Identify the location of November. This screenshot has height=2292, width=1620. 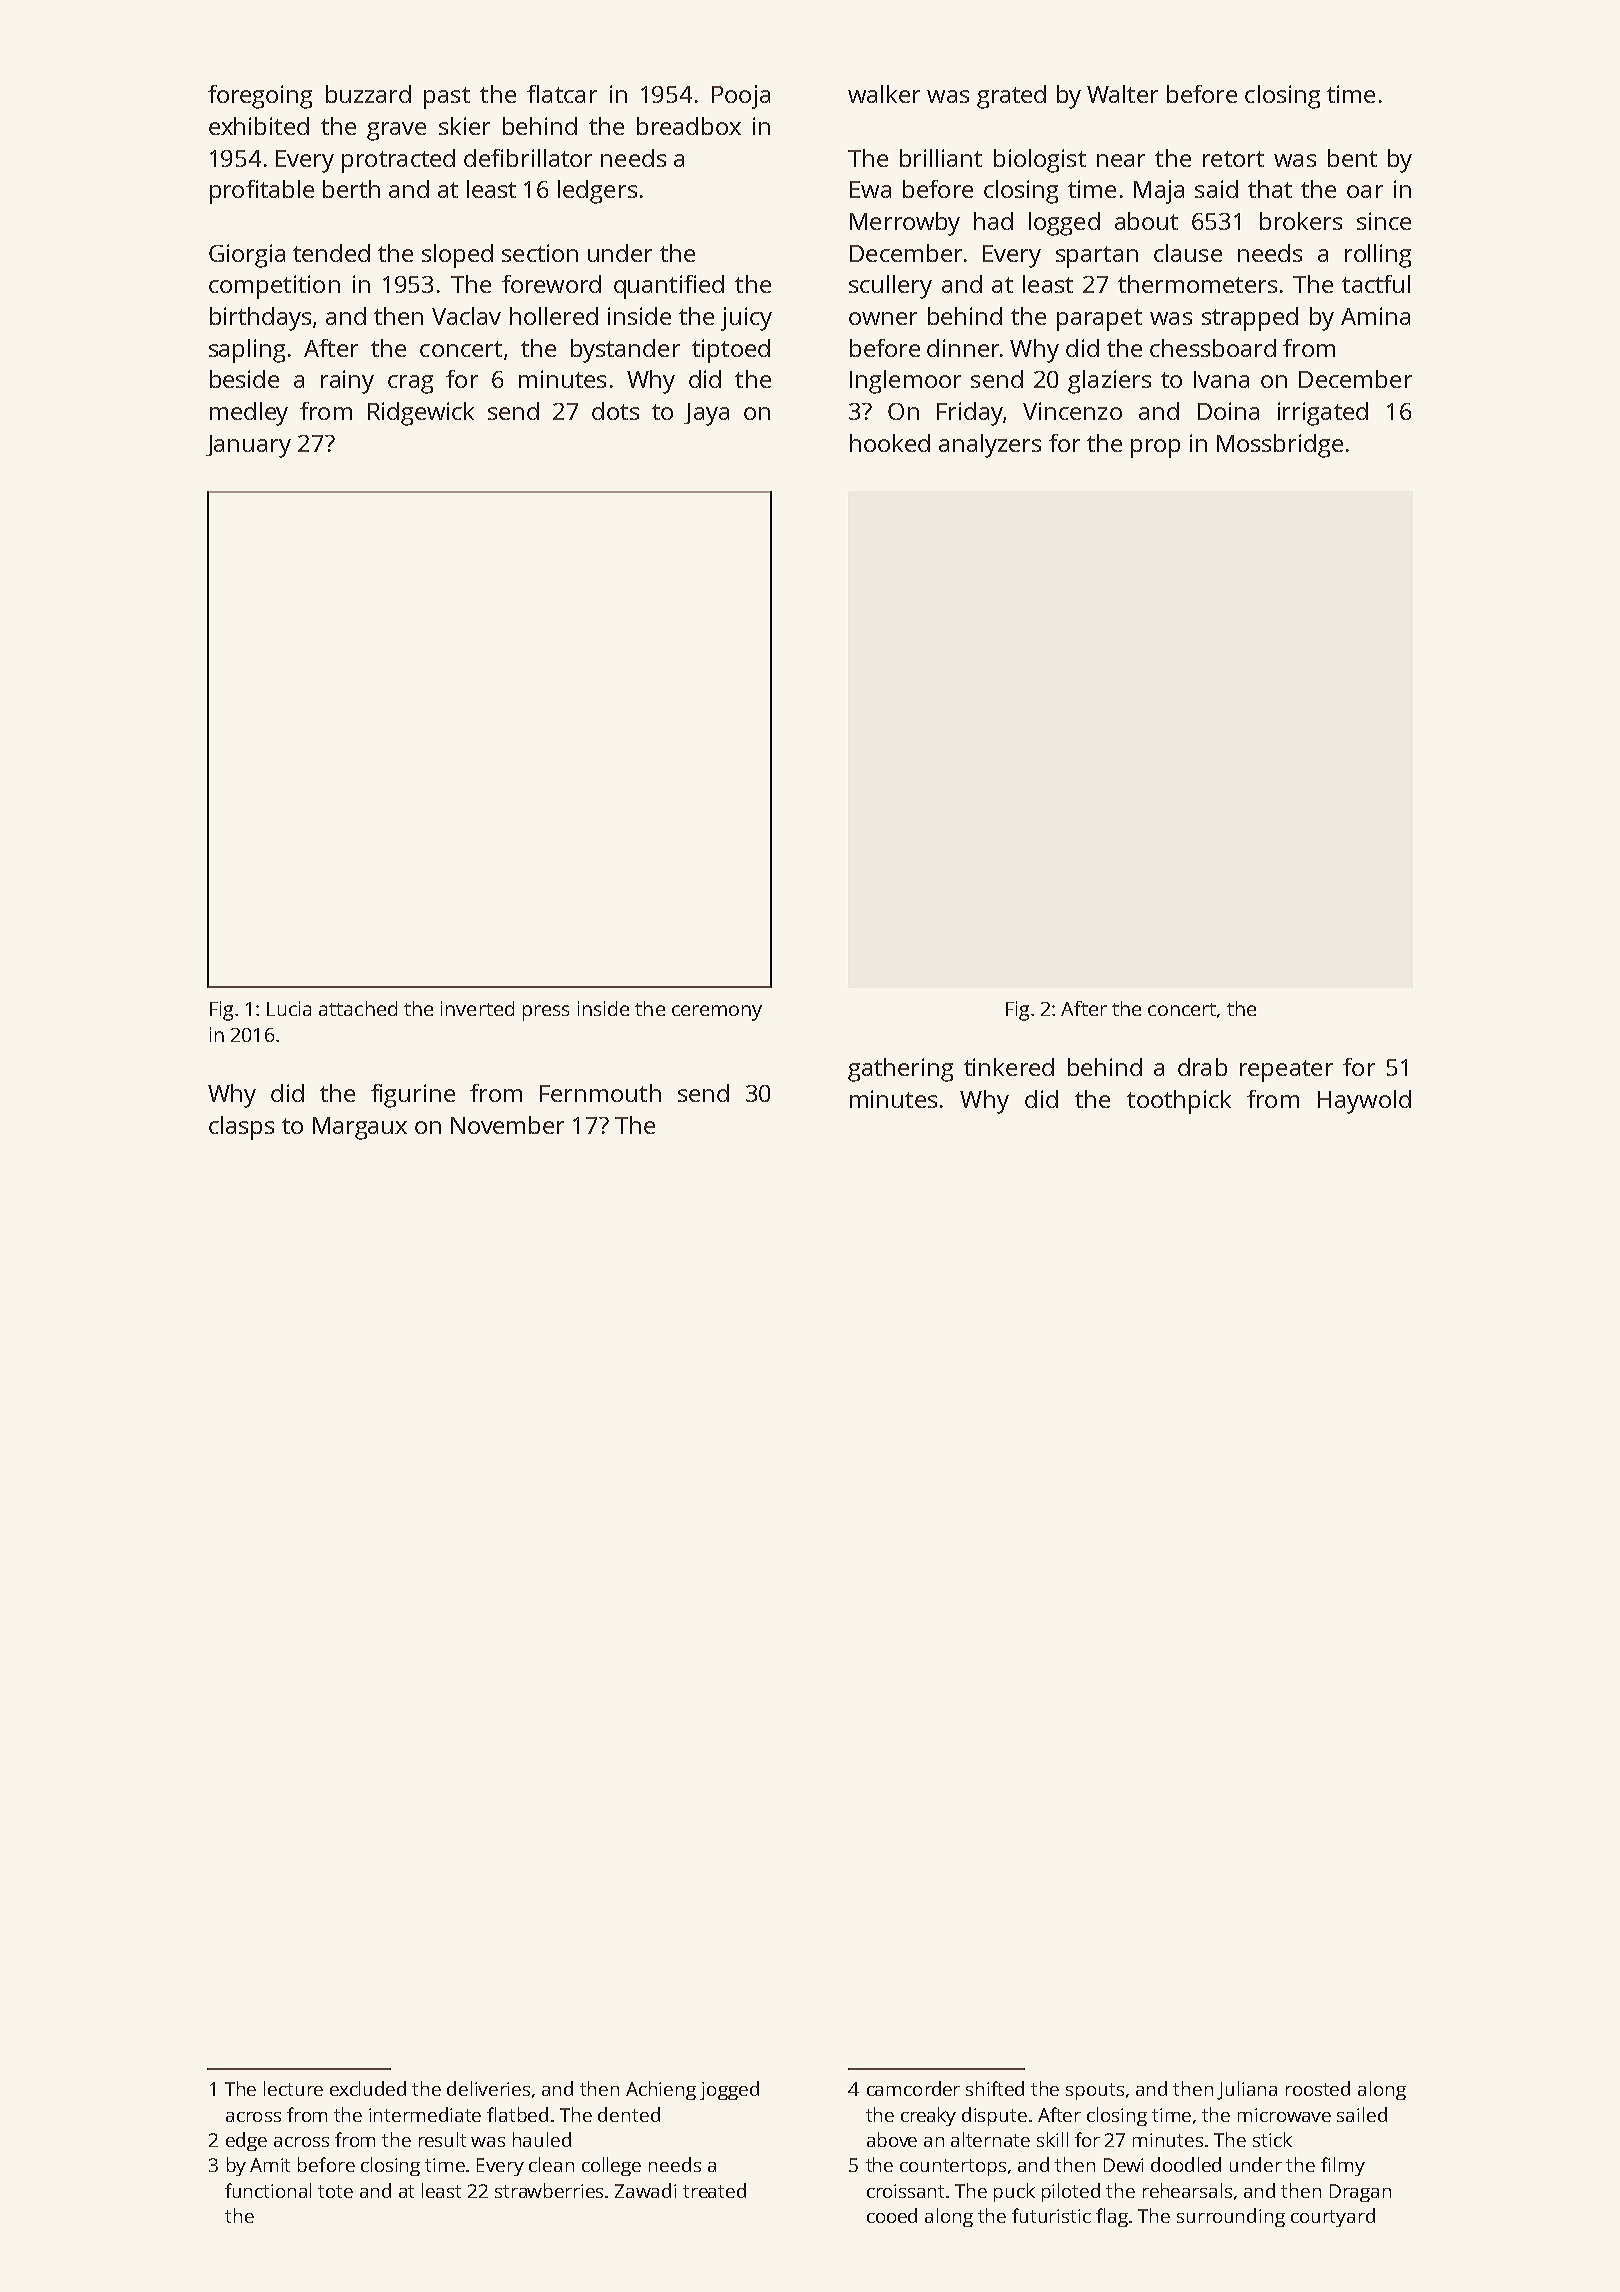
(507, 1125).
